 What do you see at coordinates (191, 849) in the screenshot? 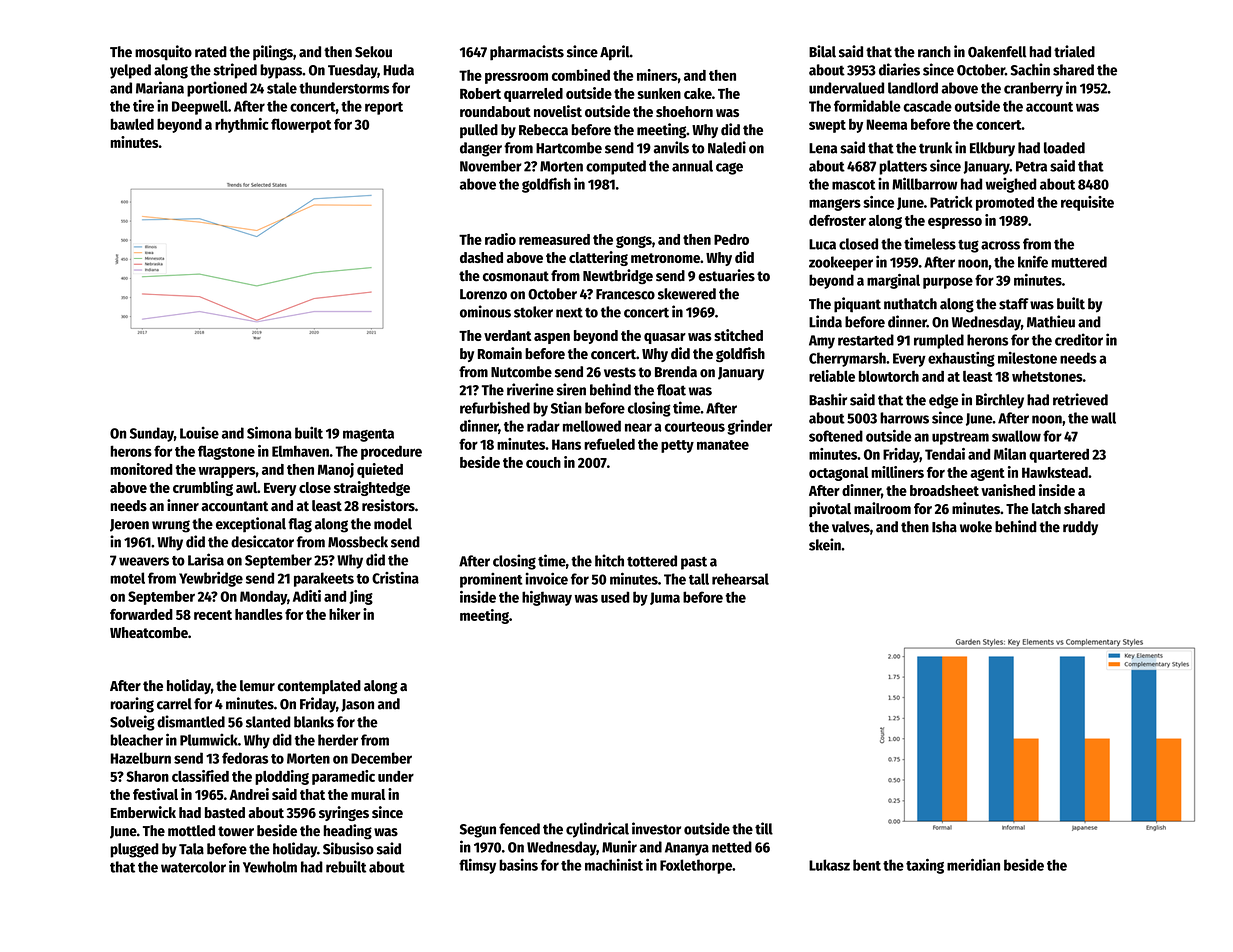
I see `Tala` at bounding box center [191, 849].
